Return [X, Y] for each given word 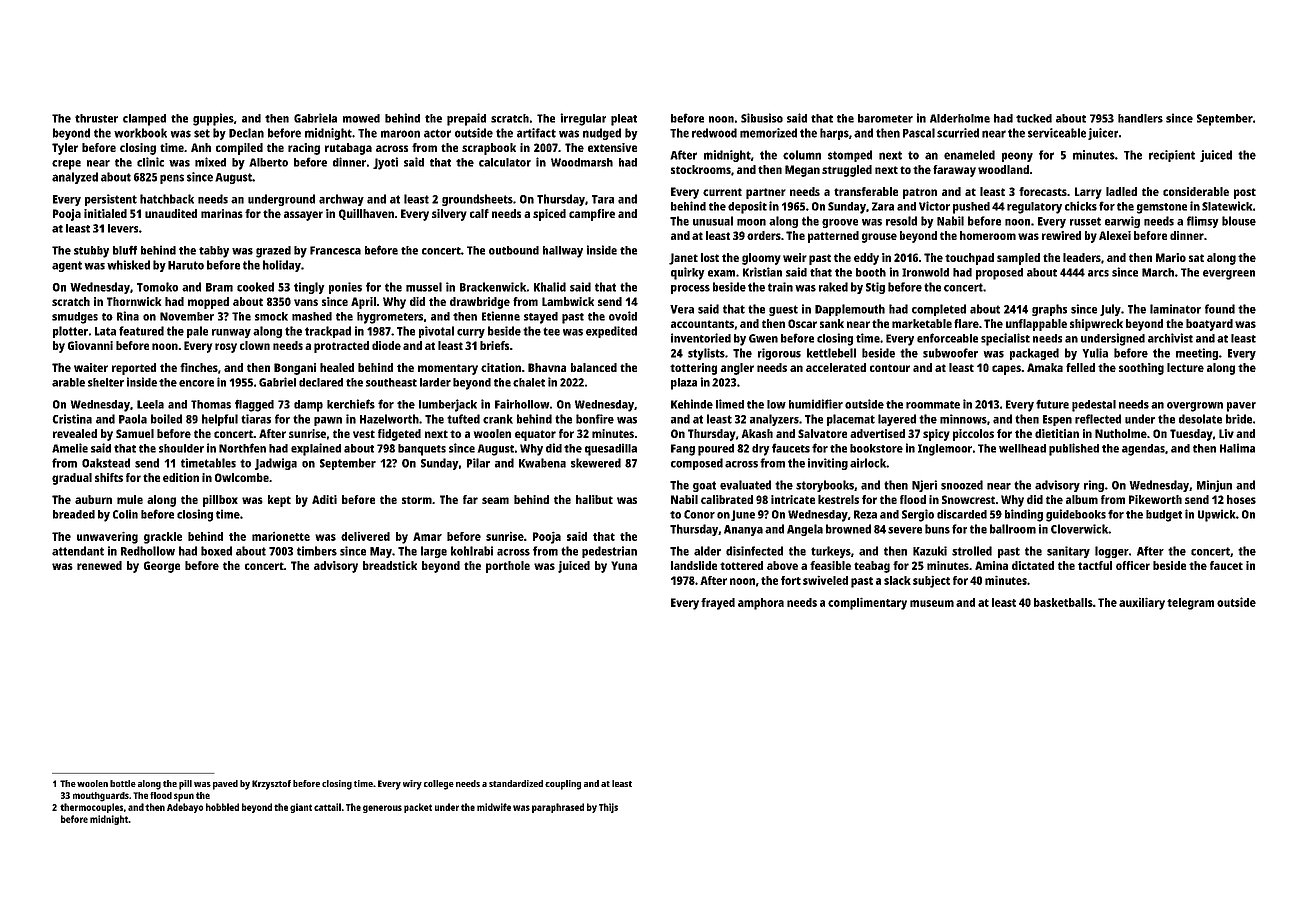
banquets [422, 450]
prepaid [466, 119]
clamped [144, 120]
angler [737, 369]
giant [301, 808]
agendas [1143, 450]
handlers [1140, 118]
